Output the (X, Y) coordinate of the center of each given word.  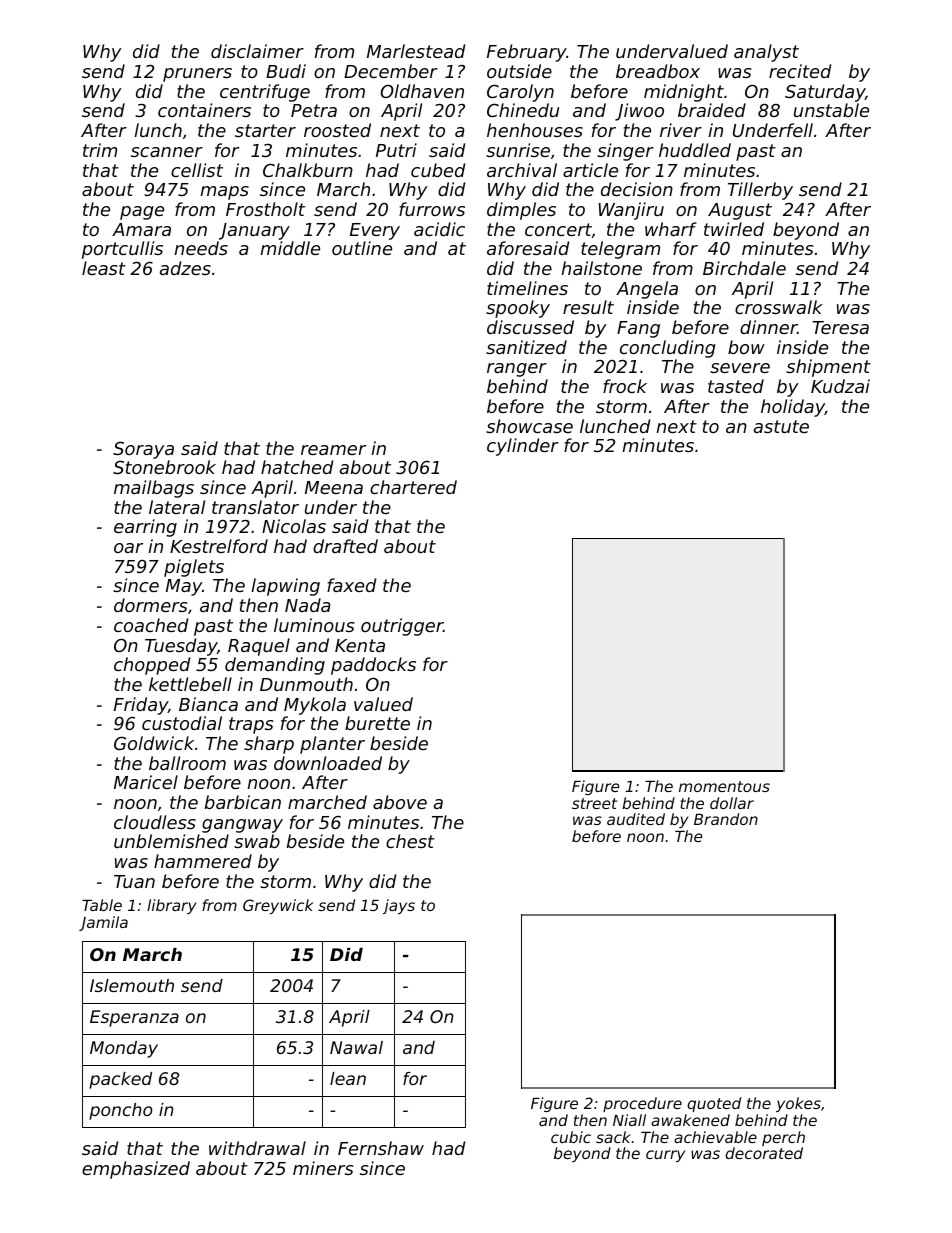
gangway (242, 826)
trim (100, 150)
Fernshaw (381, 1148)
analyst (766, 53)
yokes (798, 1104)
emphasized (136, 1170)
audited (636, 819)
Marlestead (416, 51)
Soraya (143, 450)
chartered (413, 487)
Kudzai (840, 386)
